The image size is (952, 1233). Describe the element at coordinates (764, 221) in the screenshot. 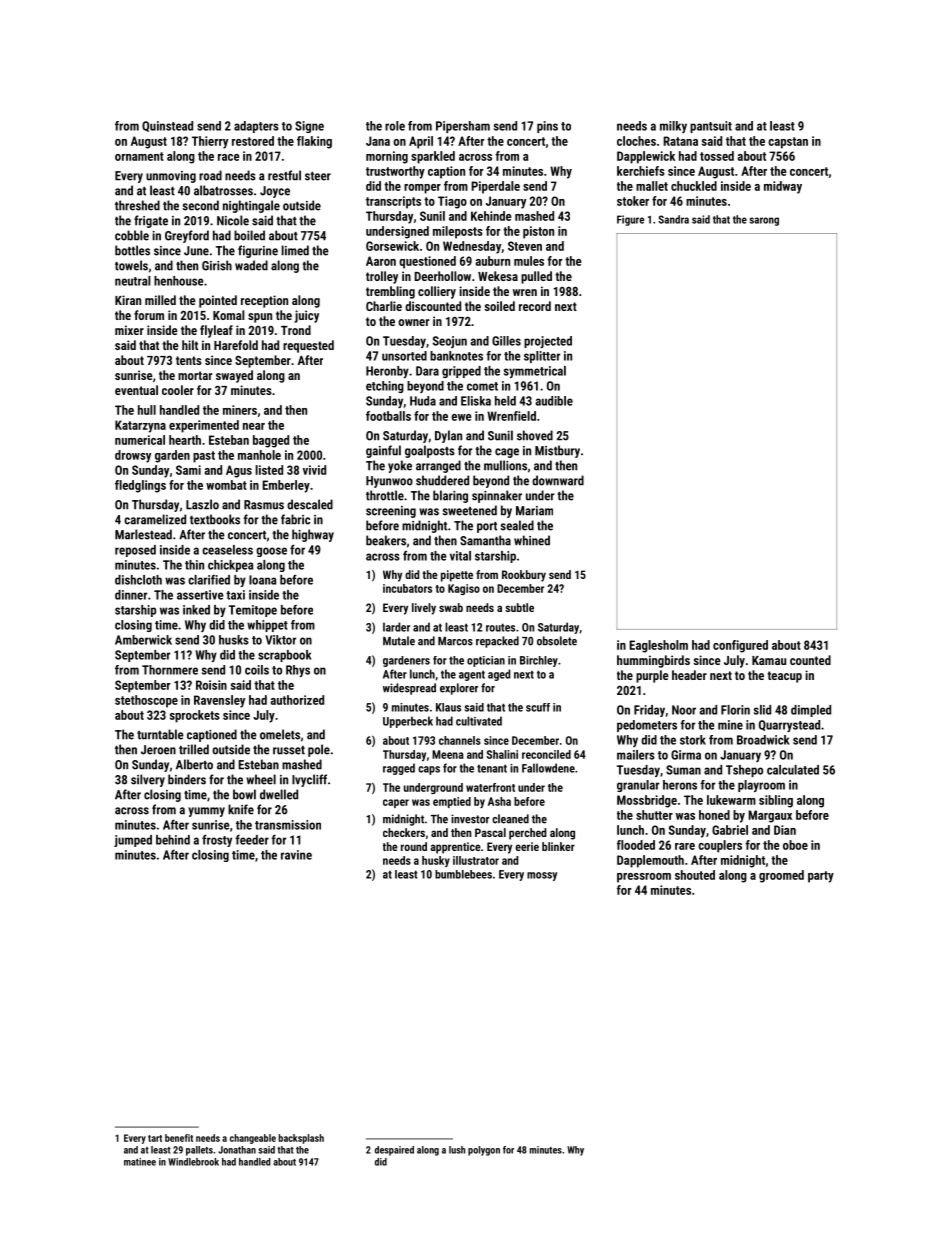

I see `sarong` at that location.
